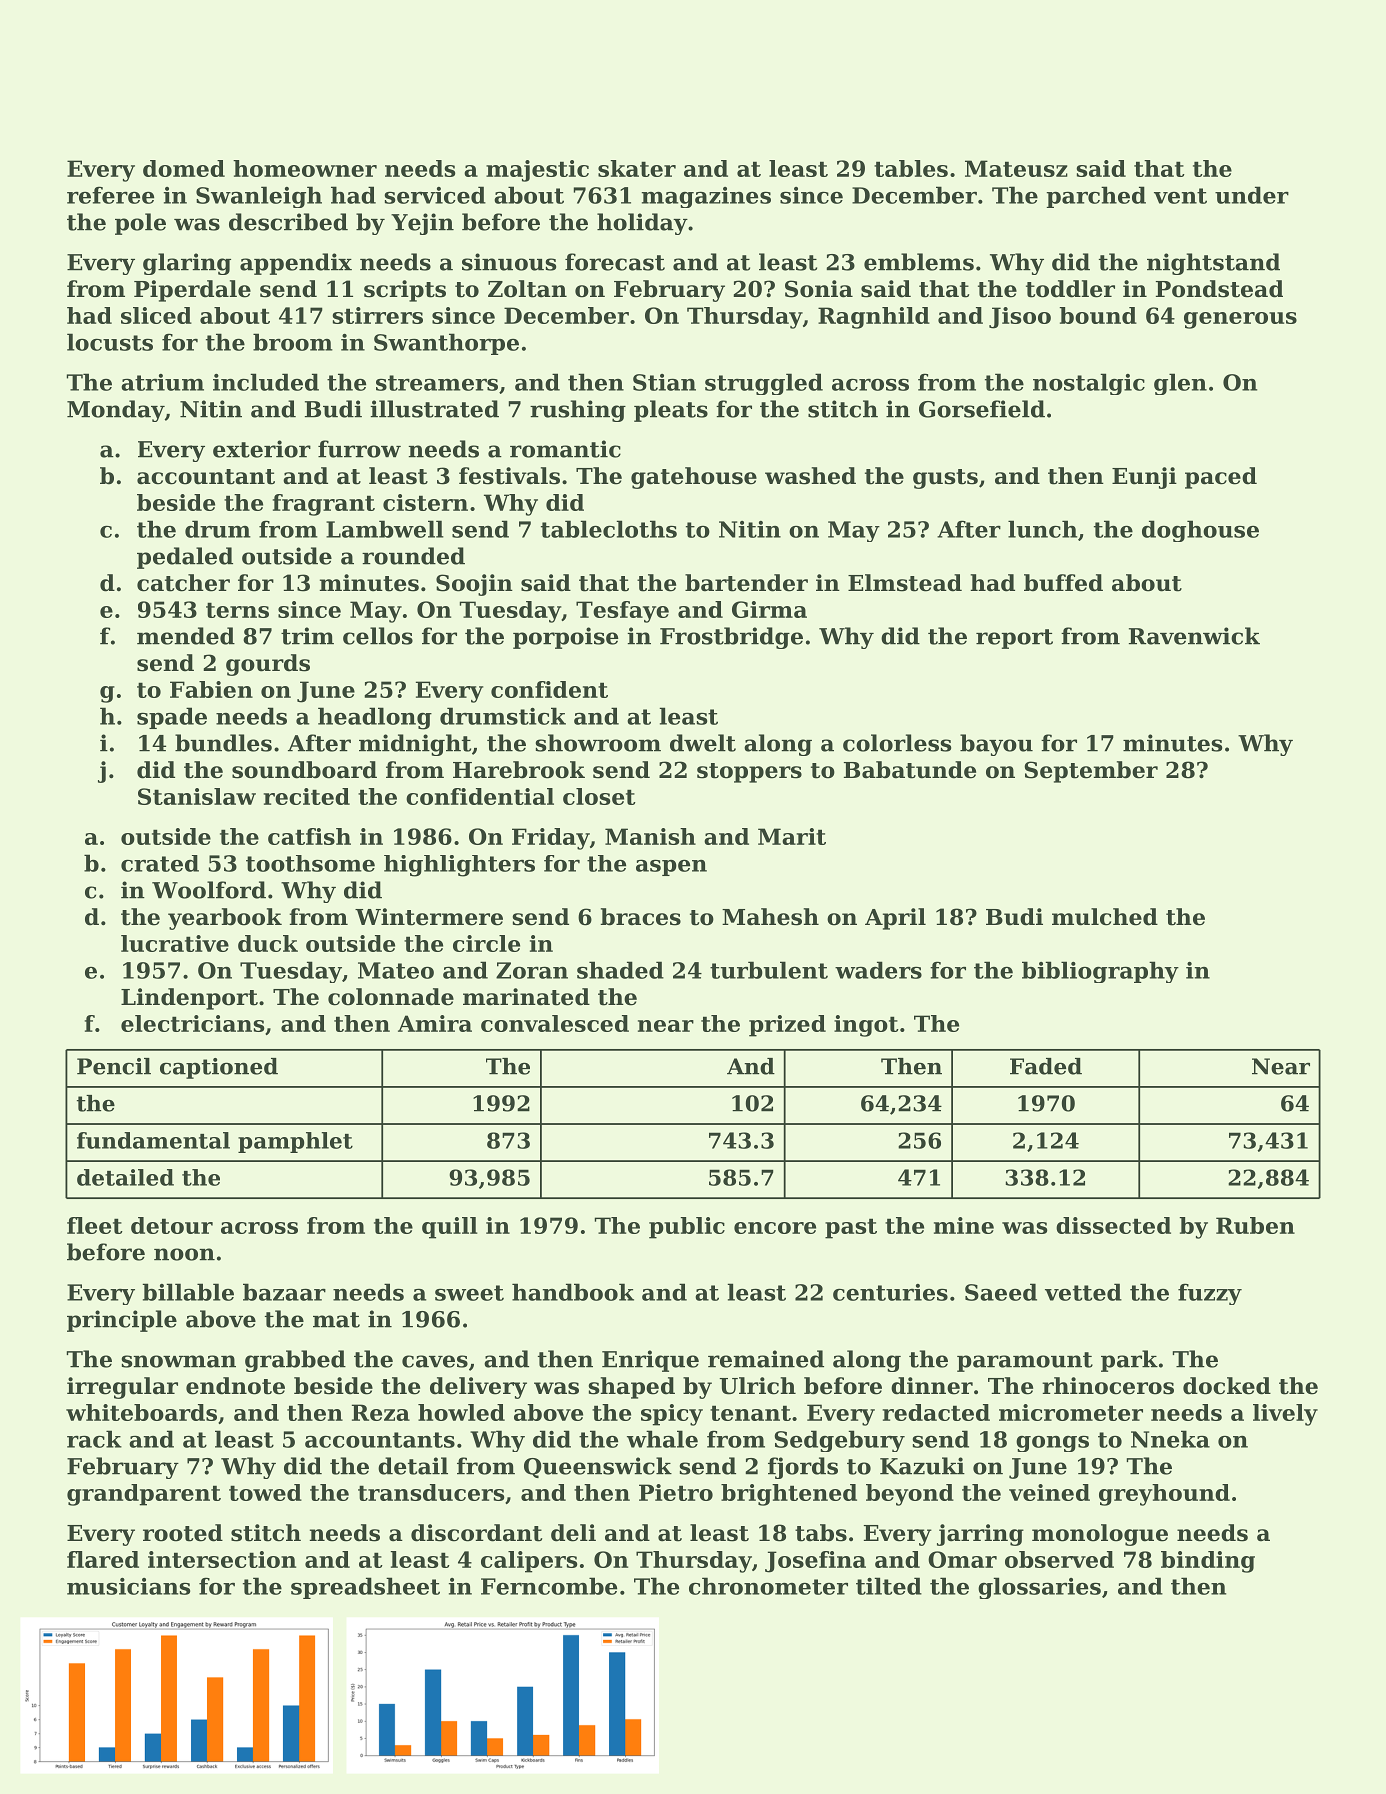  Describe the element at coordinates (184, 168) in the image. I see `domed` at that location.
